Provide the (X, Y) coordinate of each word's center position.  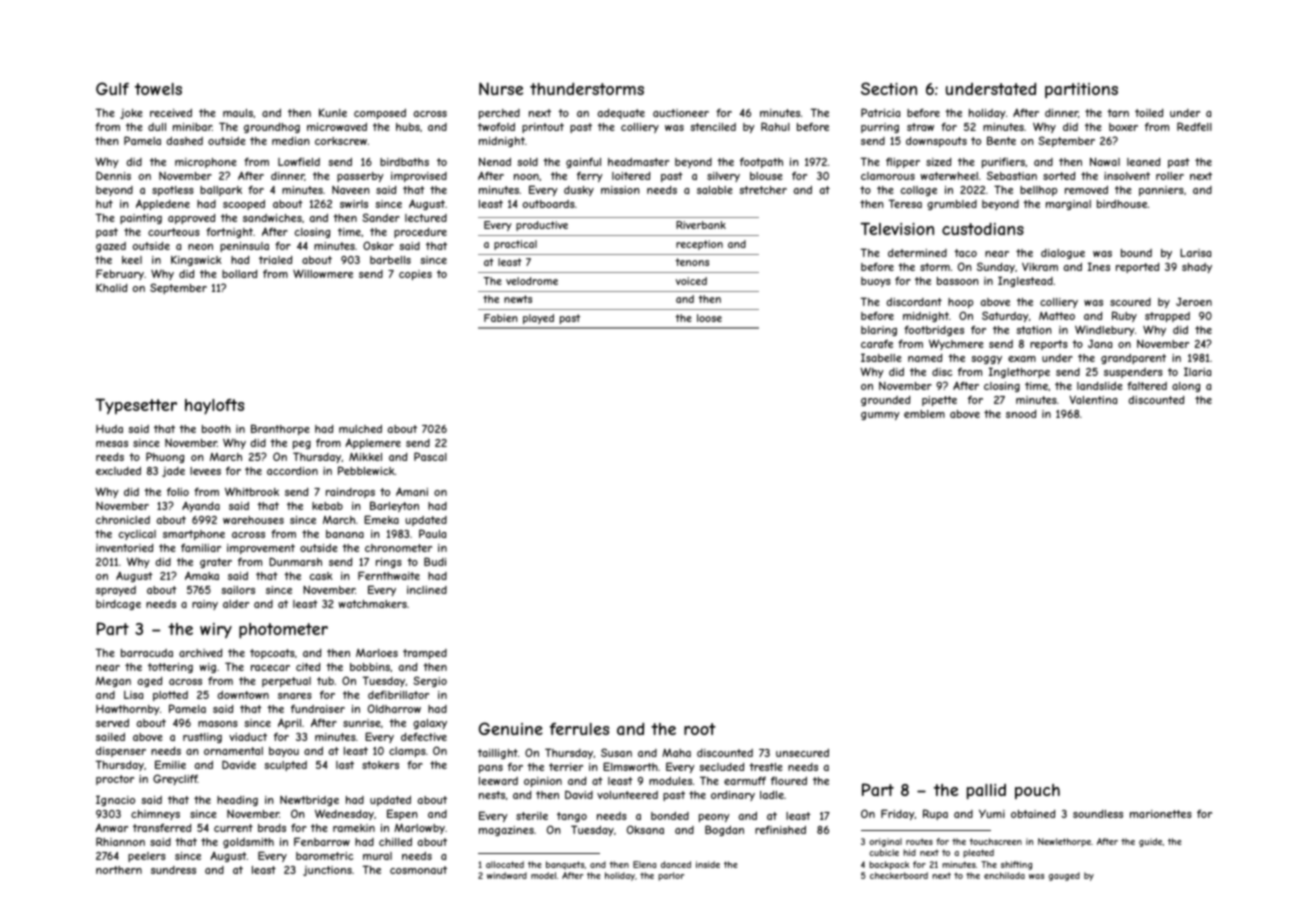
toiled (1149, 113)
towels (158, 89)
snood (1021, 414)
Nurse (501, 88)
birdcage (118, 605)
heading (237, 801)
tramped (425, 654)
